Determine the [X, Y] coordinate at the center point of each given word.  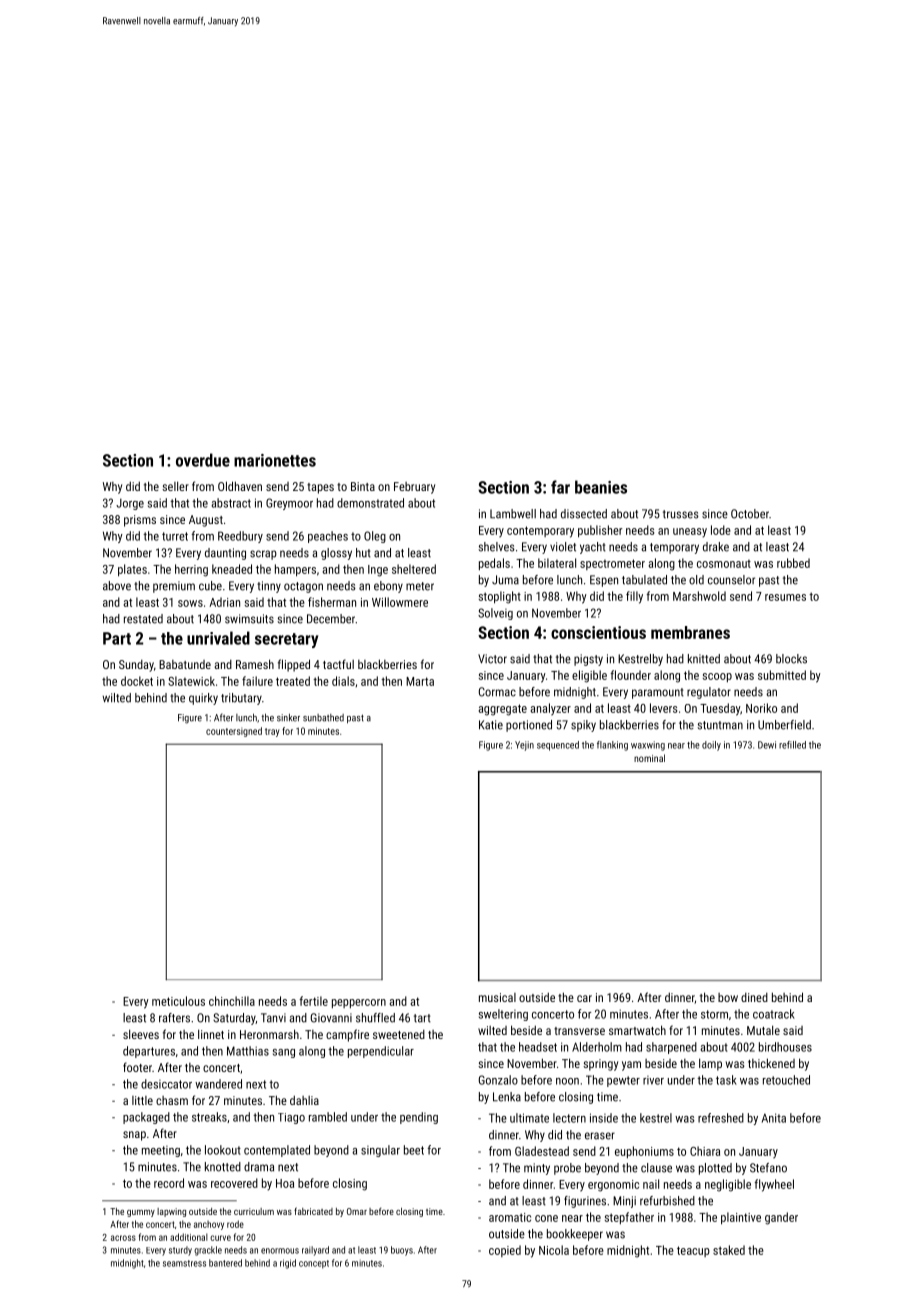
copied [505, 1251]
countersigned [234, 732]
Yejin [524, 746]
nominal [649, 758]
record [169, 1183]
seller [175, 486]
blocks [791, 659]
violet [563, 547]
